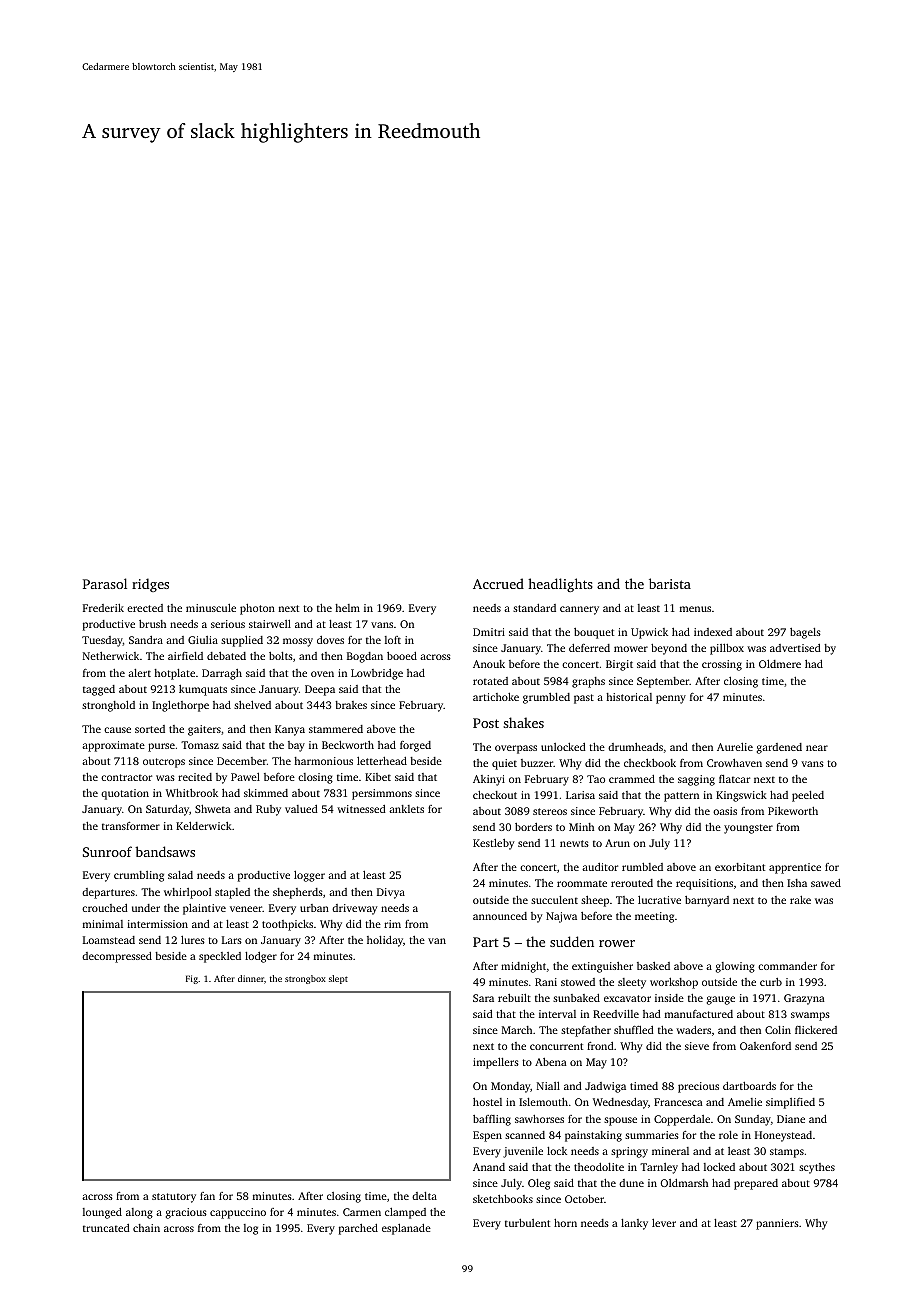 The image size is (924, 1308). I want to click on Espen, so click(487, 1136).
